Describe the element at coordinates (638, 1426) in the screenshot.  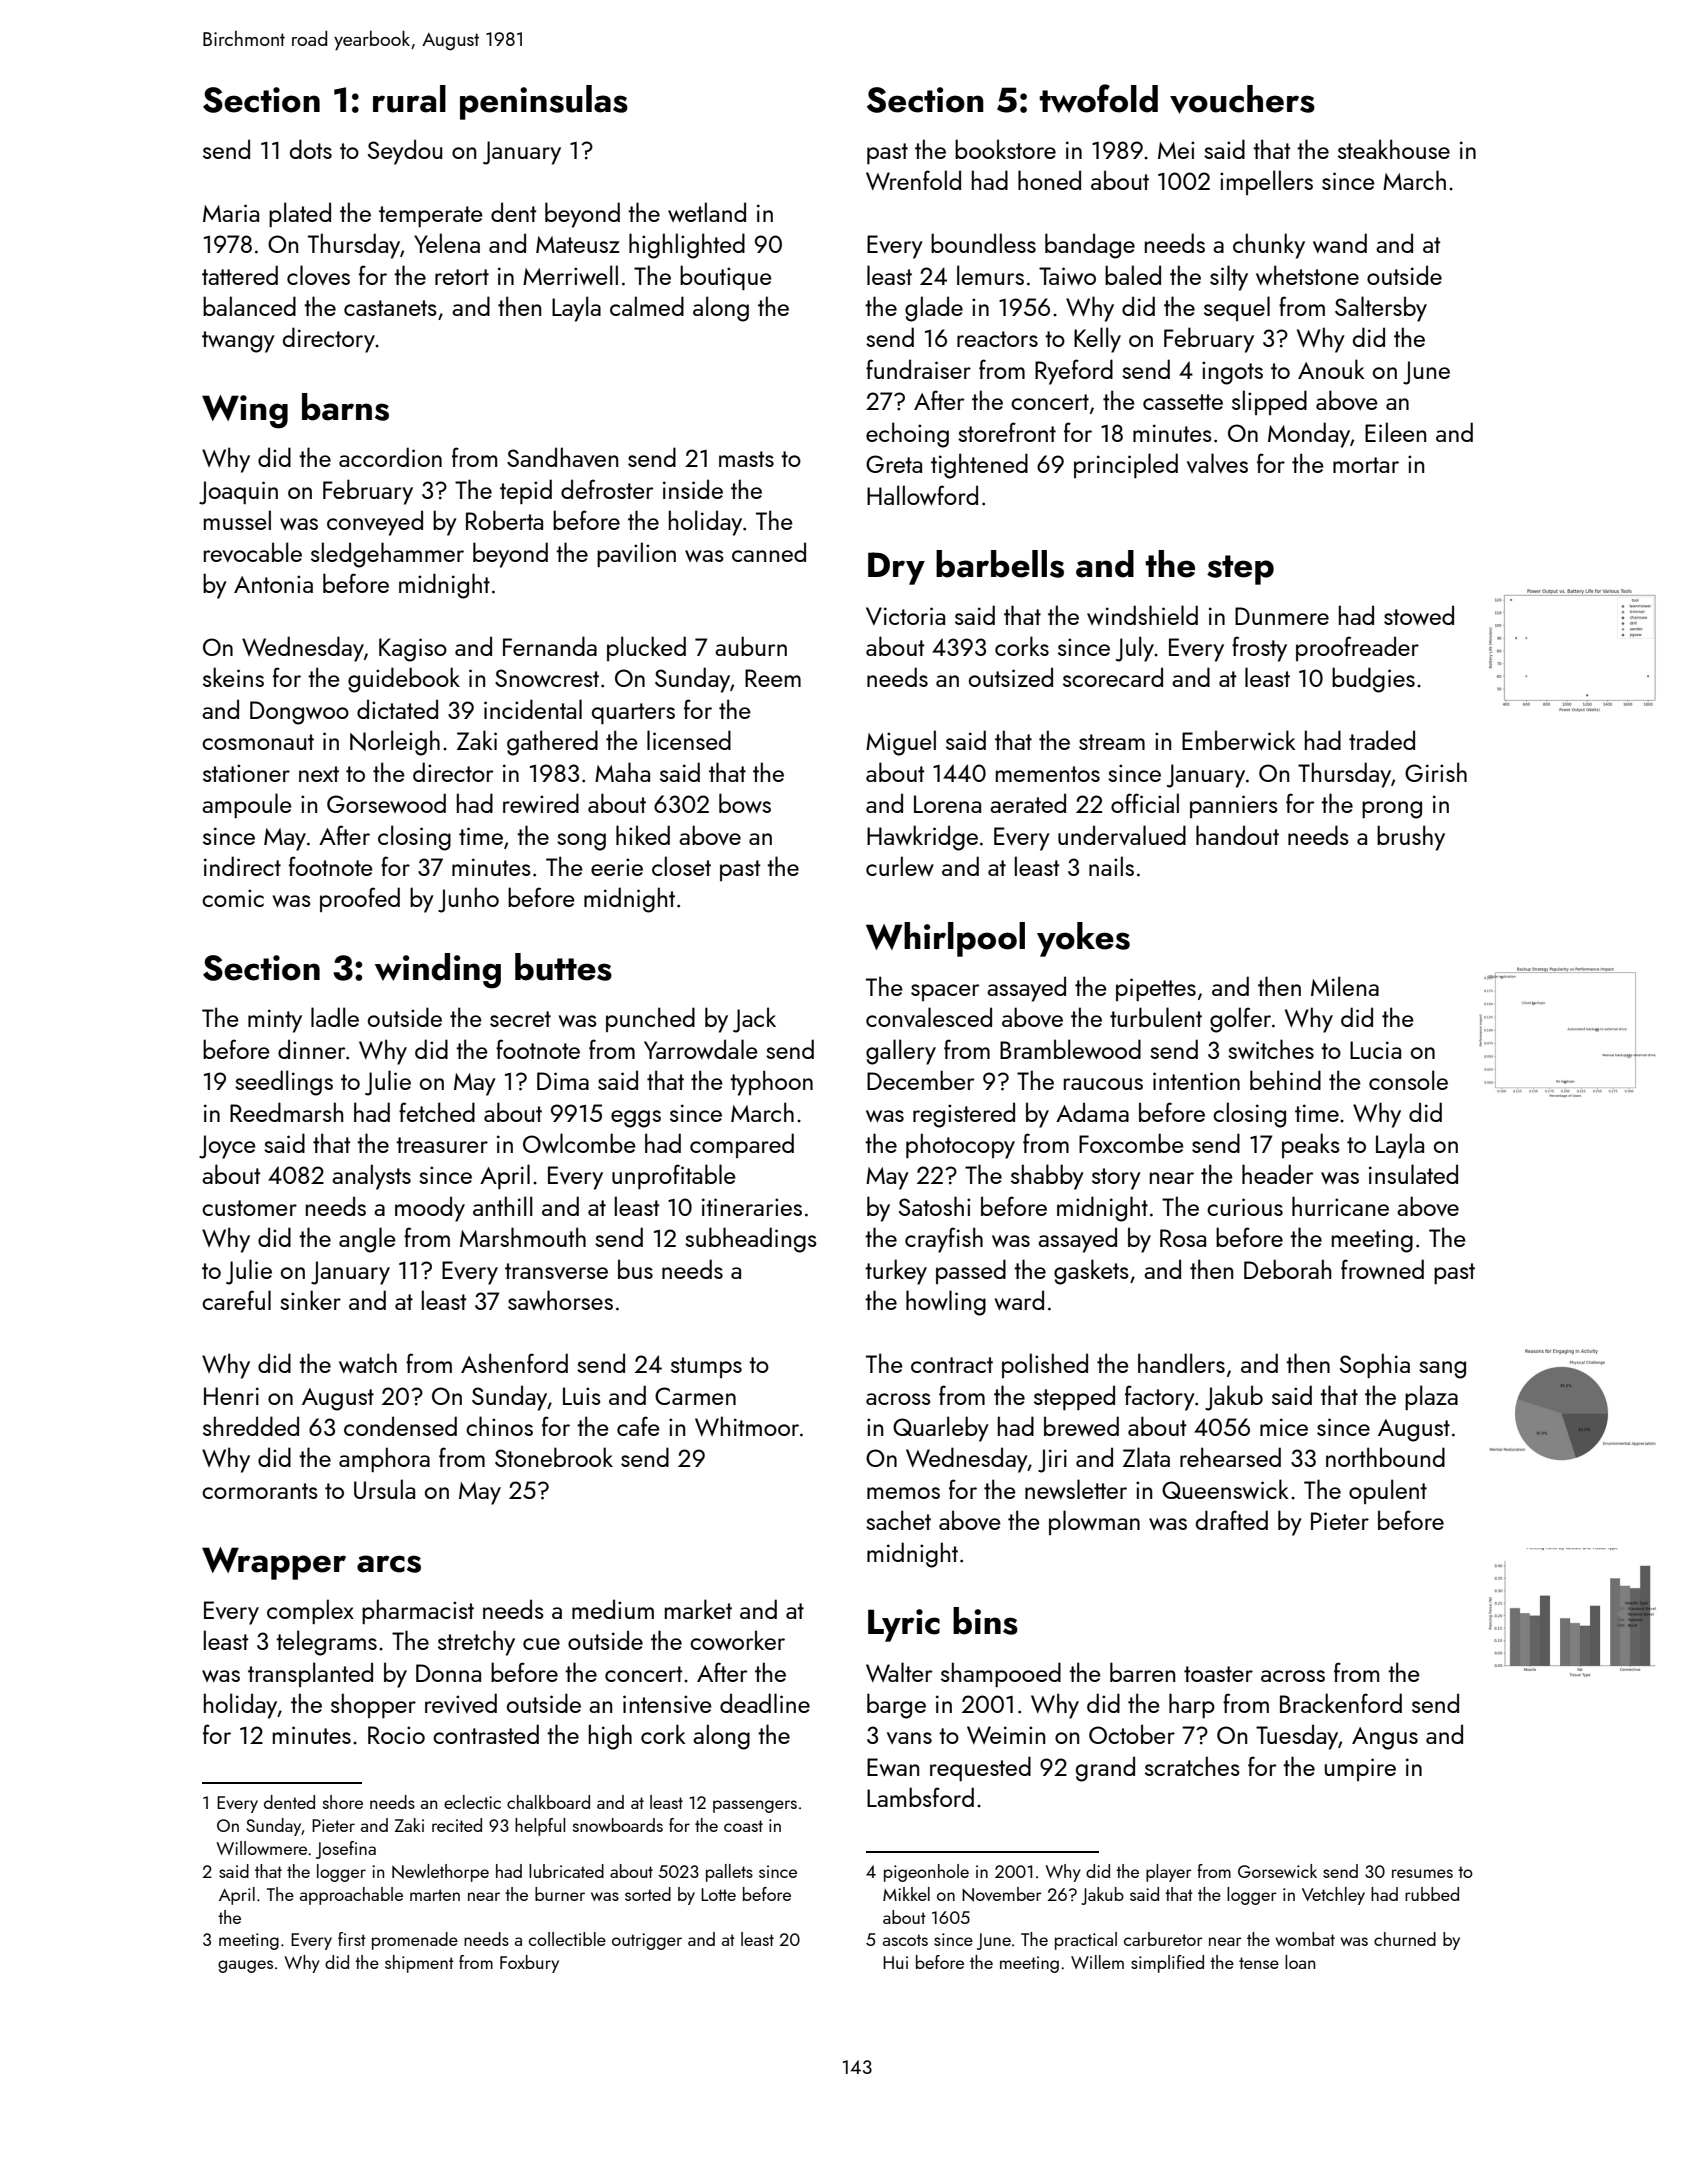
I see `cafe` at that location.
